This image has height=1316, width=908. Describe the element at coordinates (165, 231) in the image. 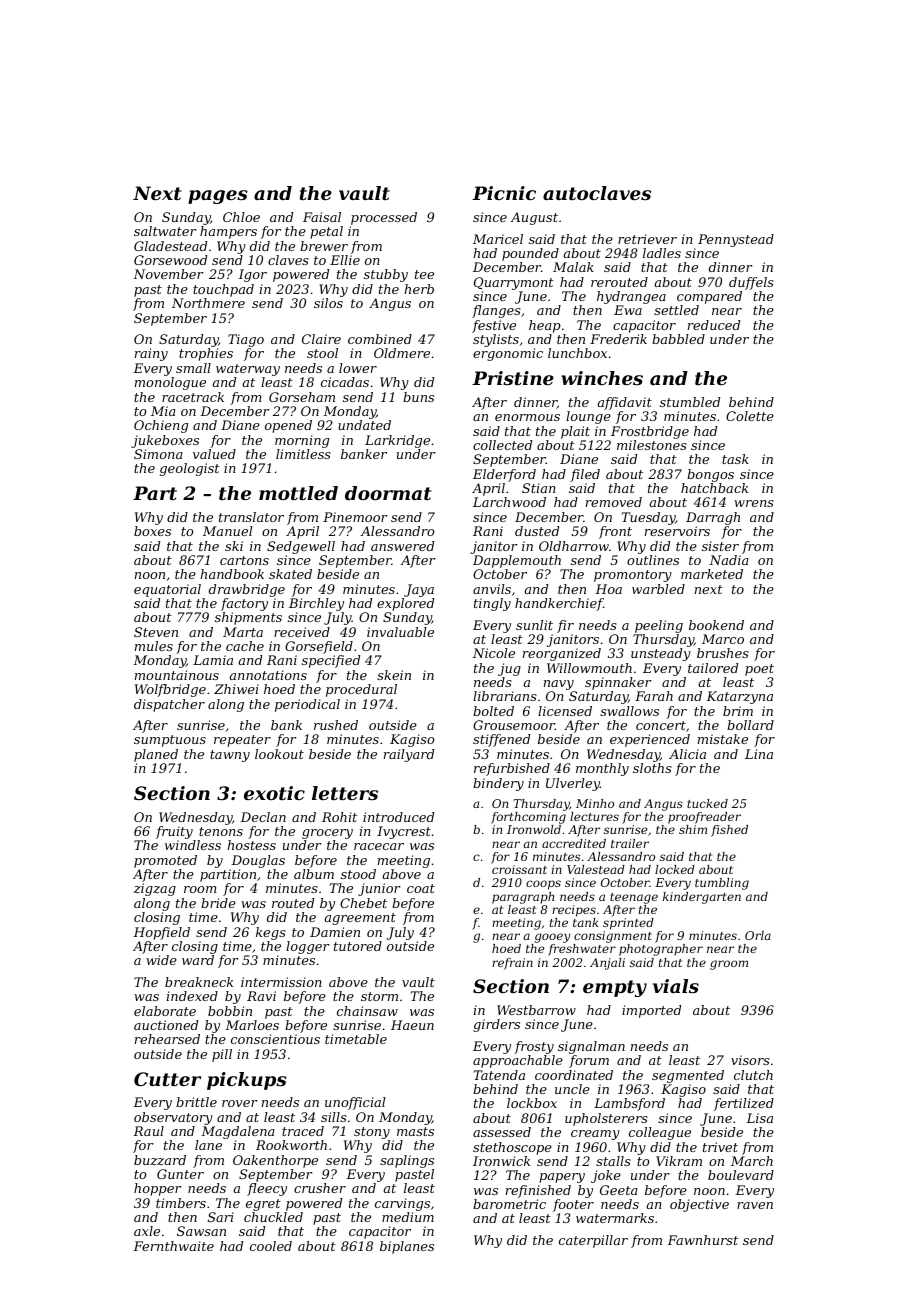

I see `saltwater` at that location.
